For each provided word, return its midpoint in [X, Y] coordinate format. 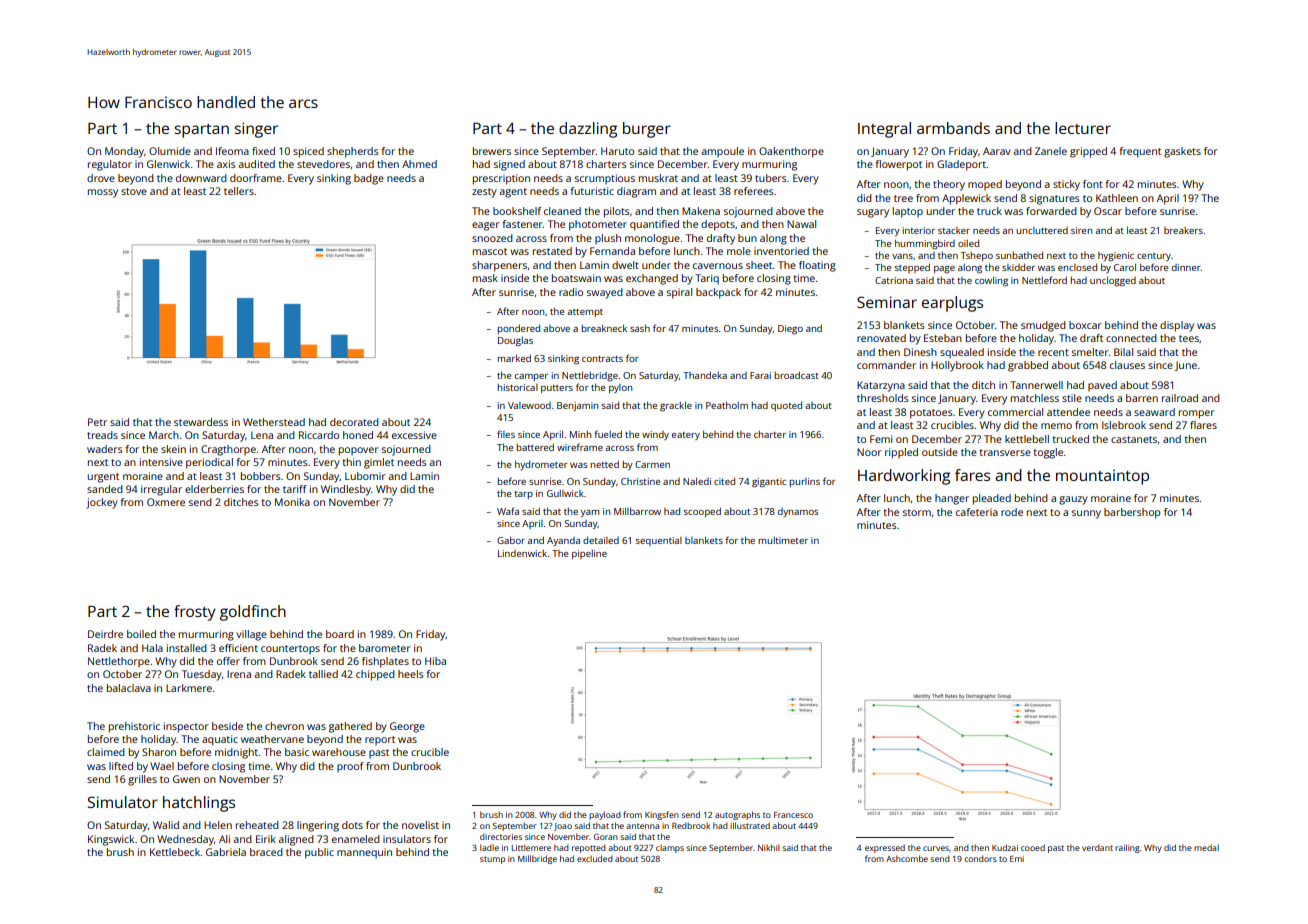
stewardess [201, 422]
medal [1206, 847]
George [407, 727]
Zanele [1051, 151]
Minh [580, 434]
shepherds [353, 152]
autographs [737, 815]
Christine [640, 481]
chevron [284, 726]
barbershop [1132, 513]
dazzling [588, 130]
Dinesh [920, 352]
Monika [292, 502]
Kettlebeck [175, 852]
